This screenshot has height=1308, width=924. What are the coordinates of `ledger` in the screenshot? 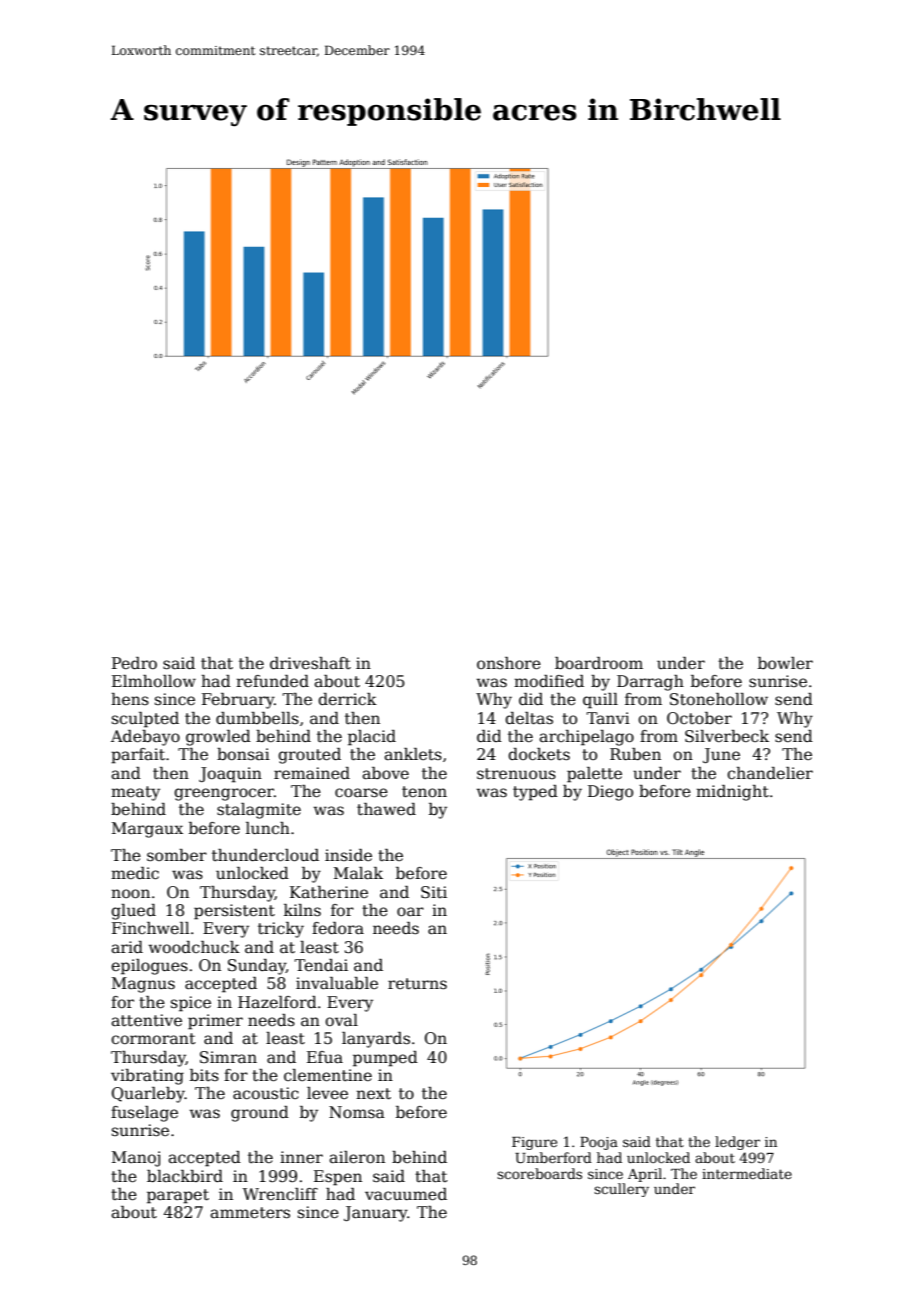 It's located at (737, 1143).
